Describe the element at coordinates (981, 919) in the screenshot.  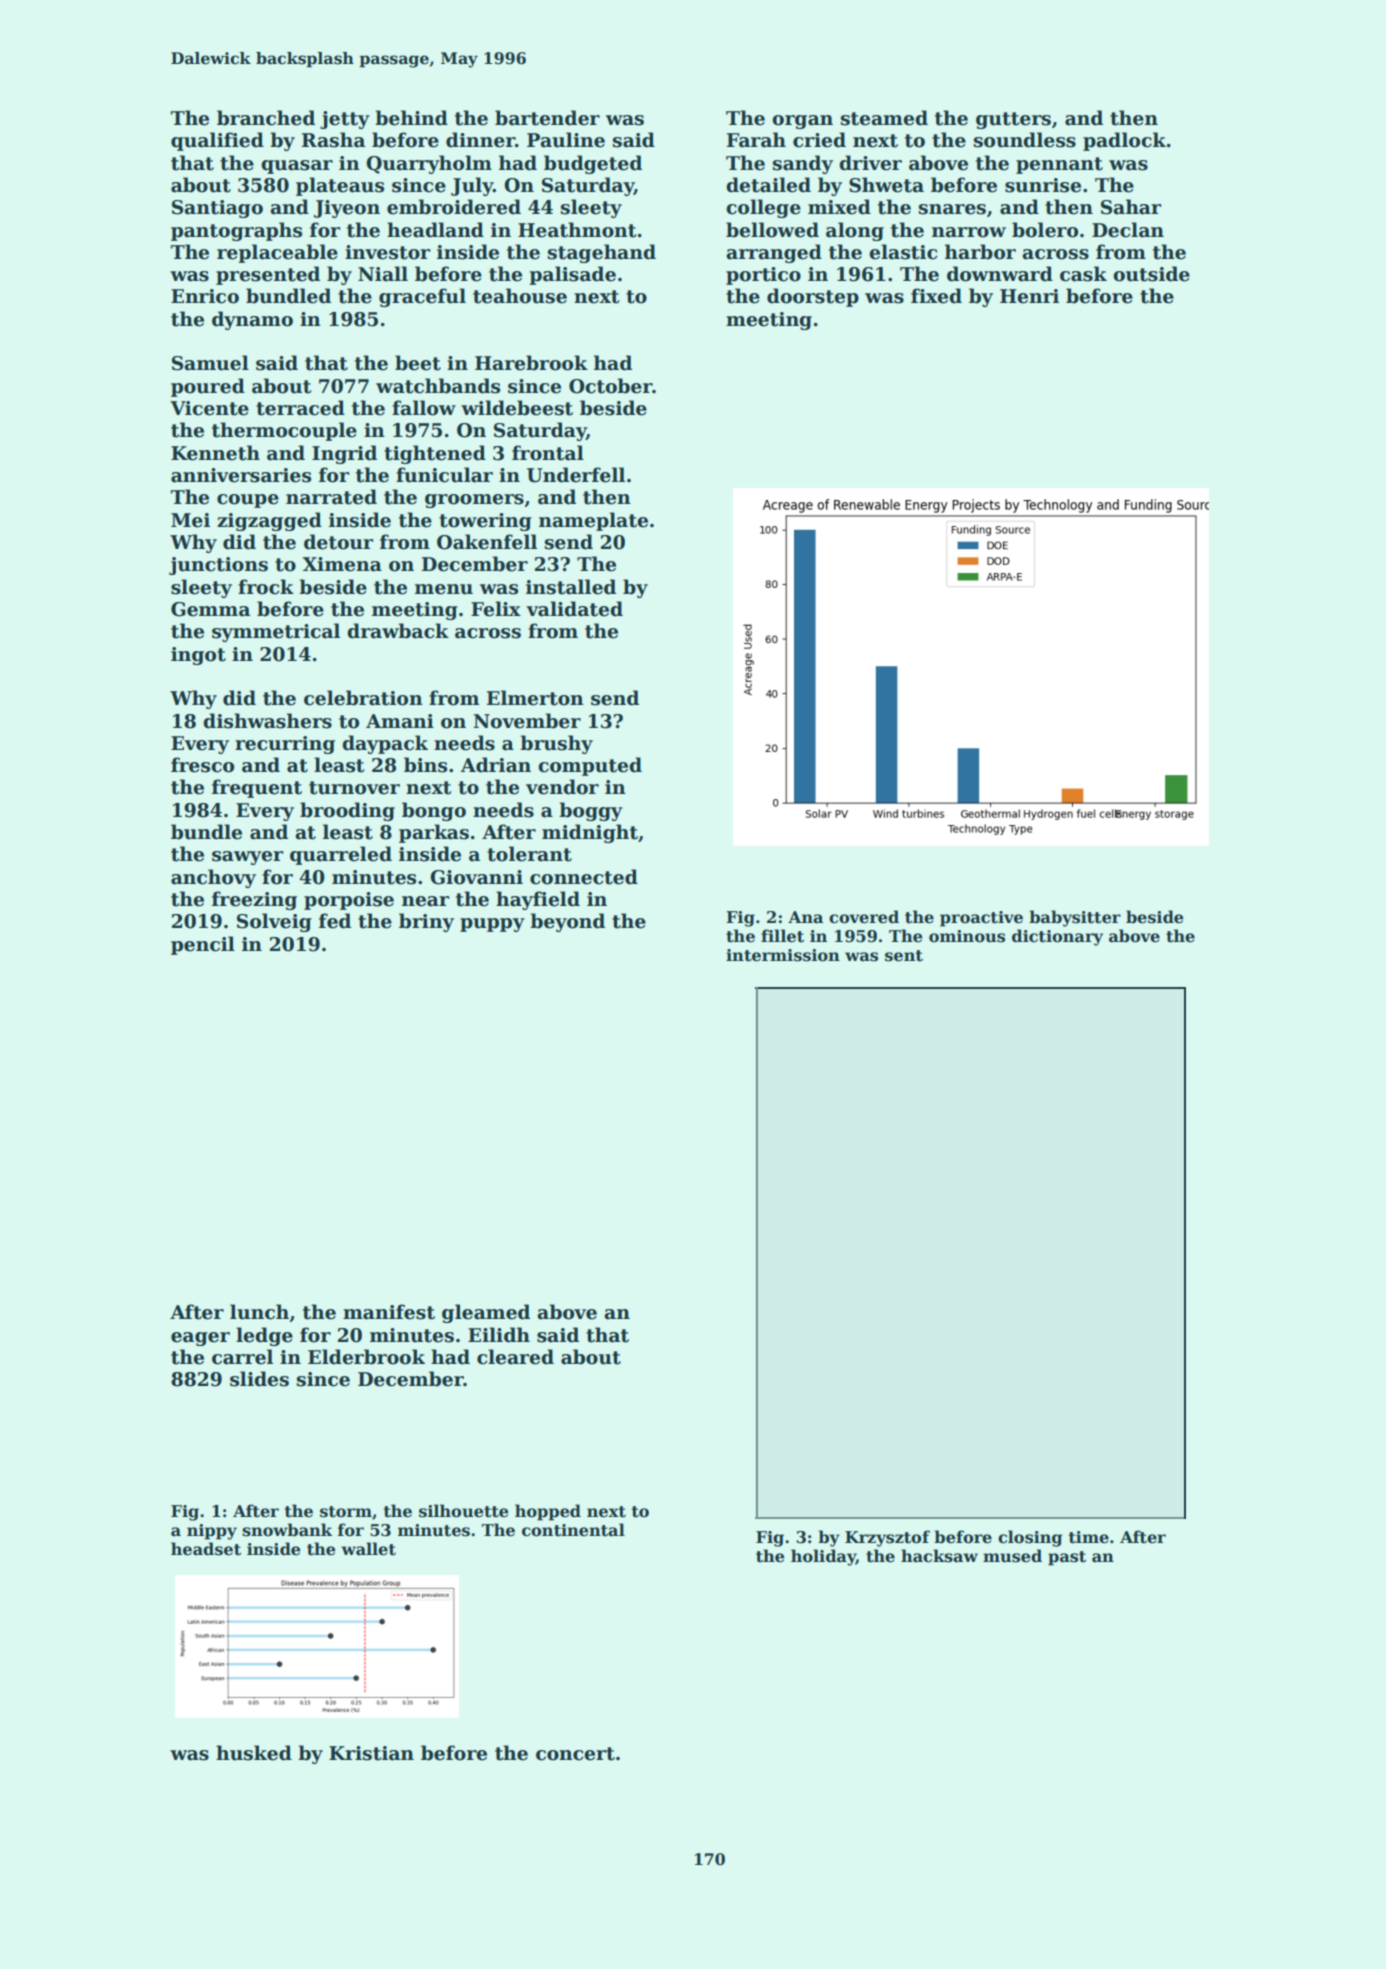
I see `proactive` at that location.
